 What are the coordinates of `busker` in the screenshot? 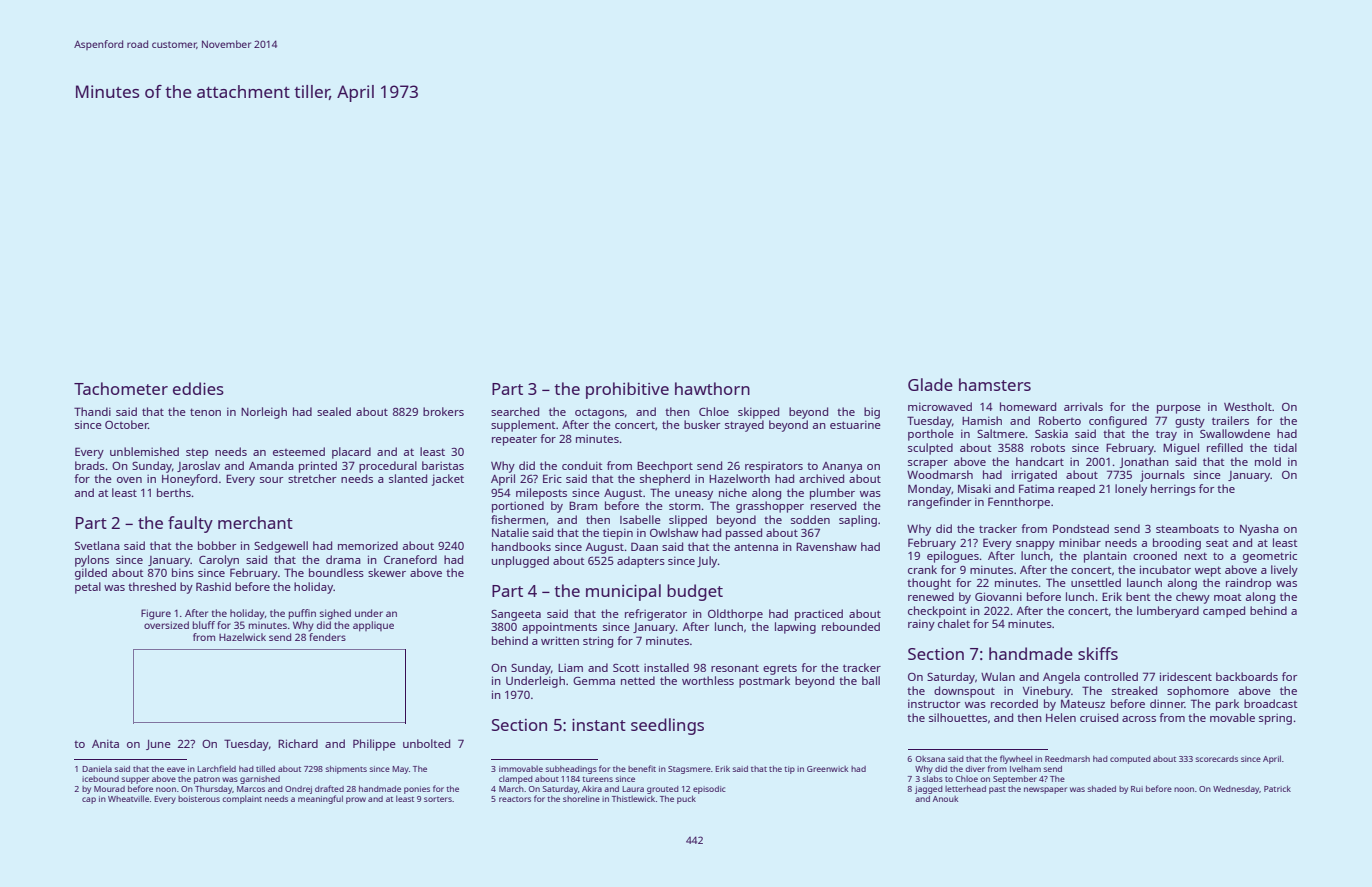 It's located at (702, 424).
